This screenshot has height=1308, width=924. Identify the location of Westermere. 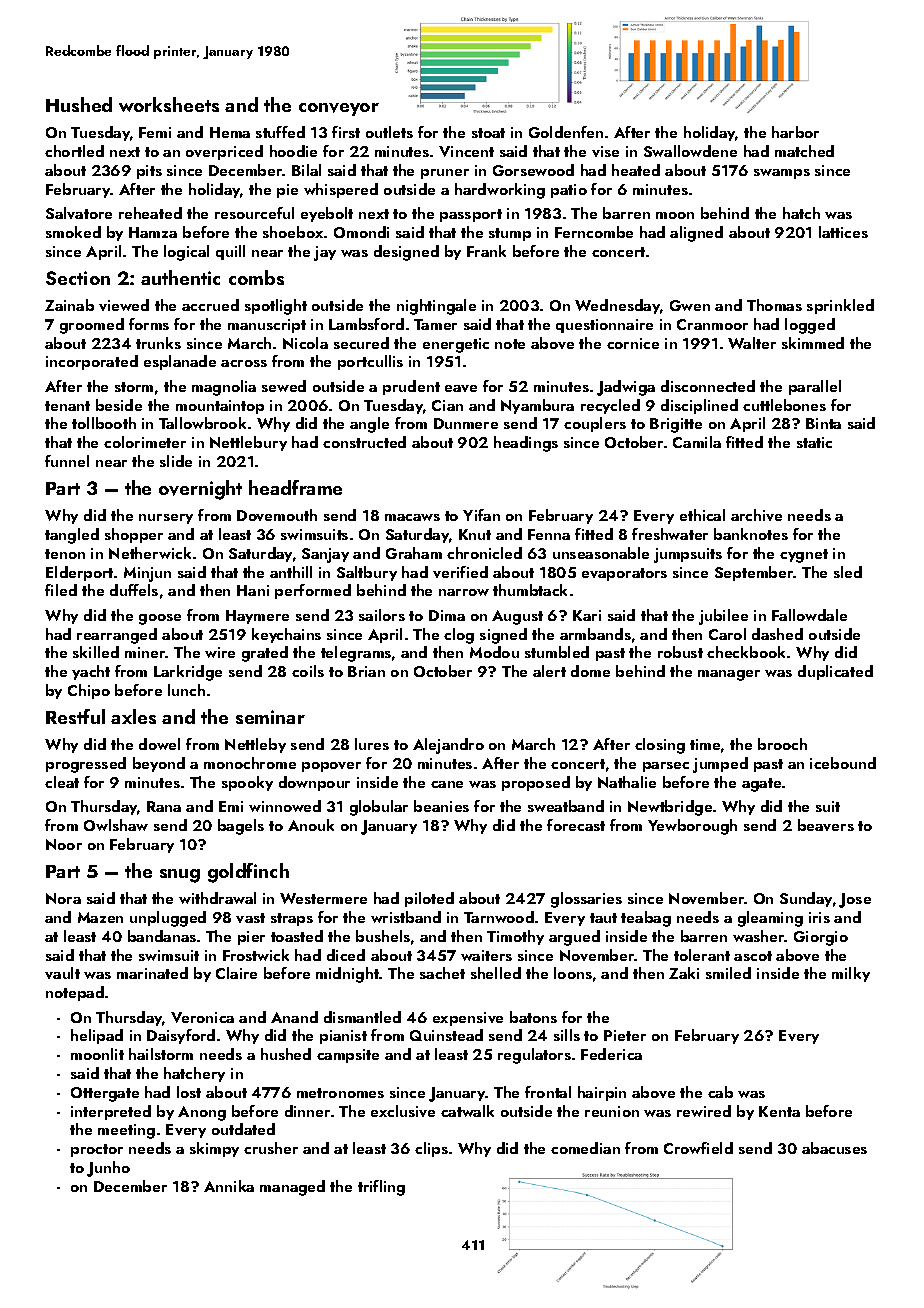
(323, 898).
